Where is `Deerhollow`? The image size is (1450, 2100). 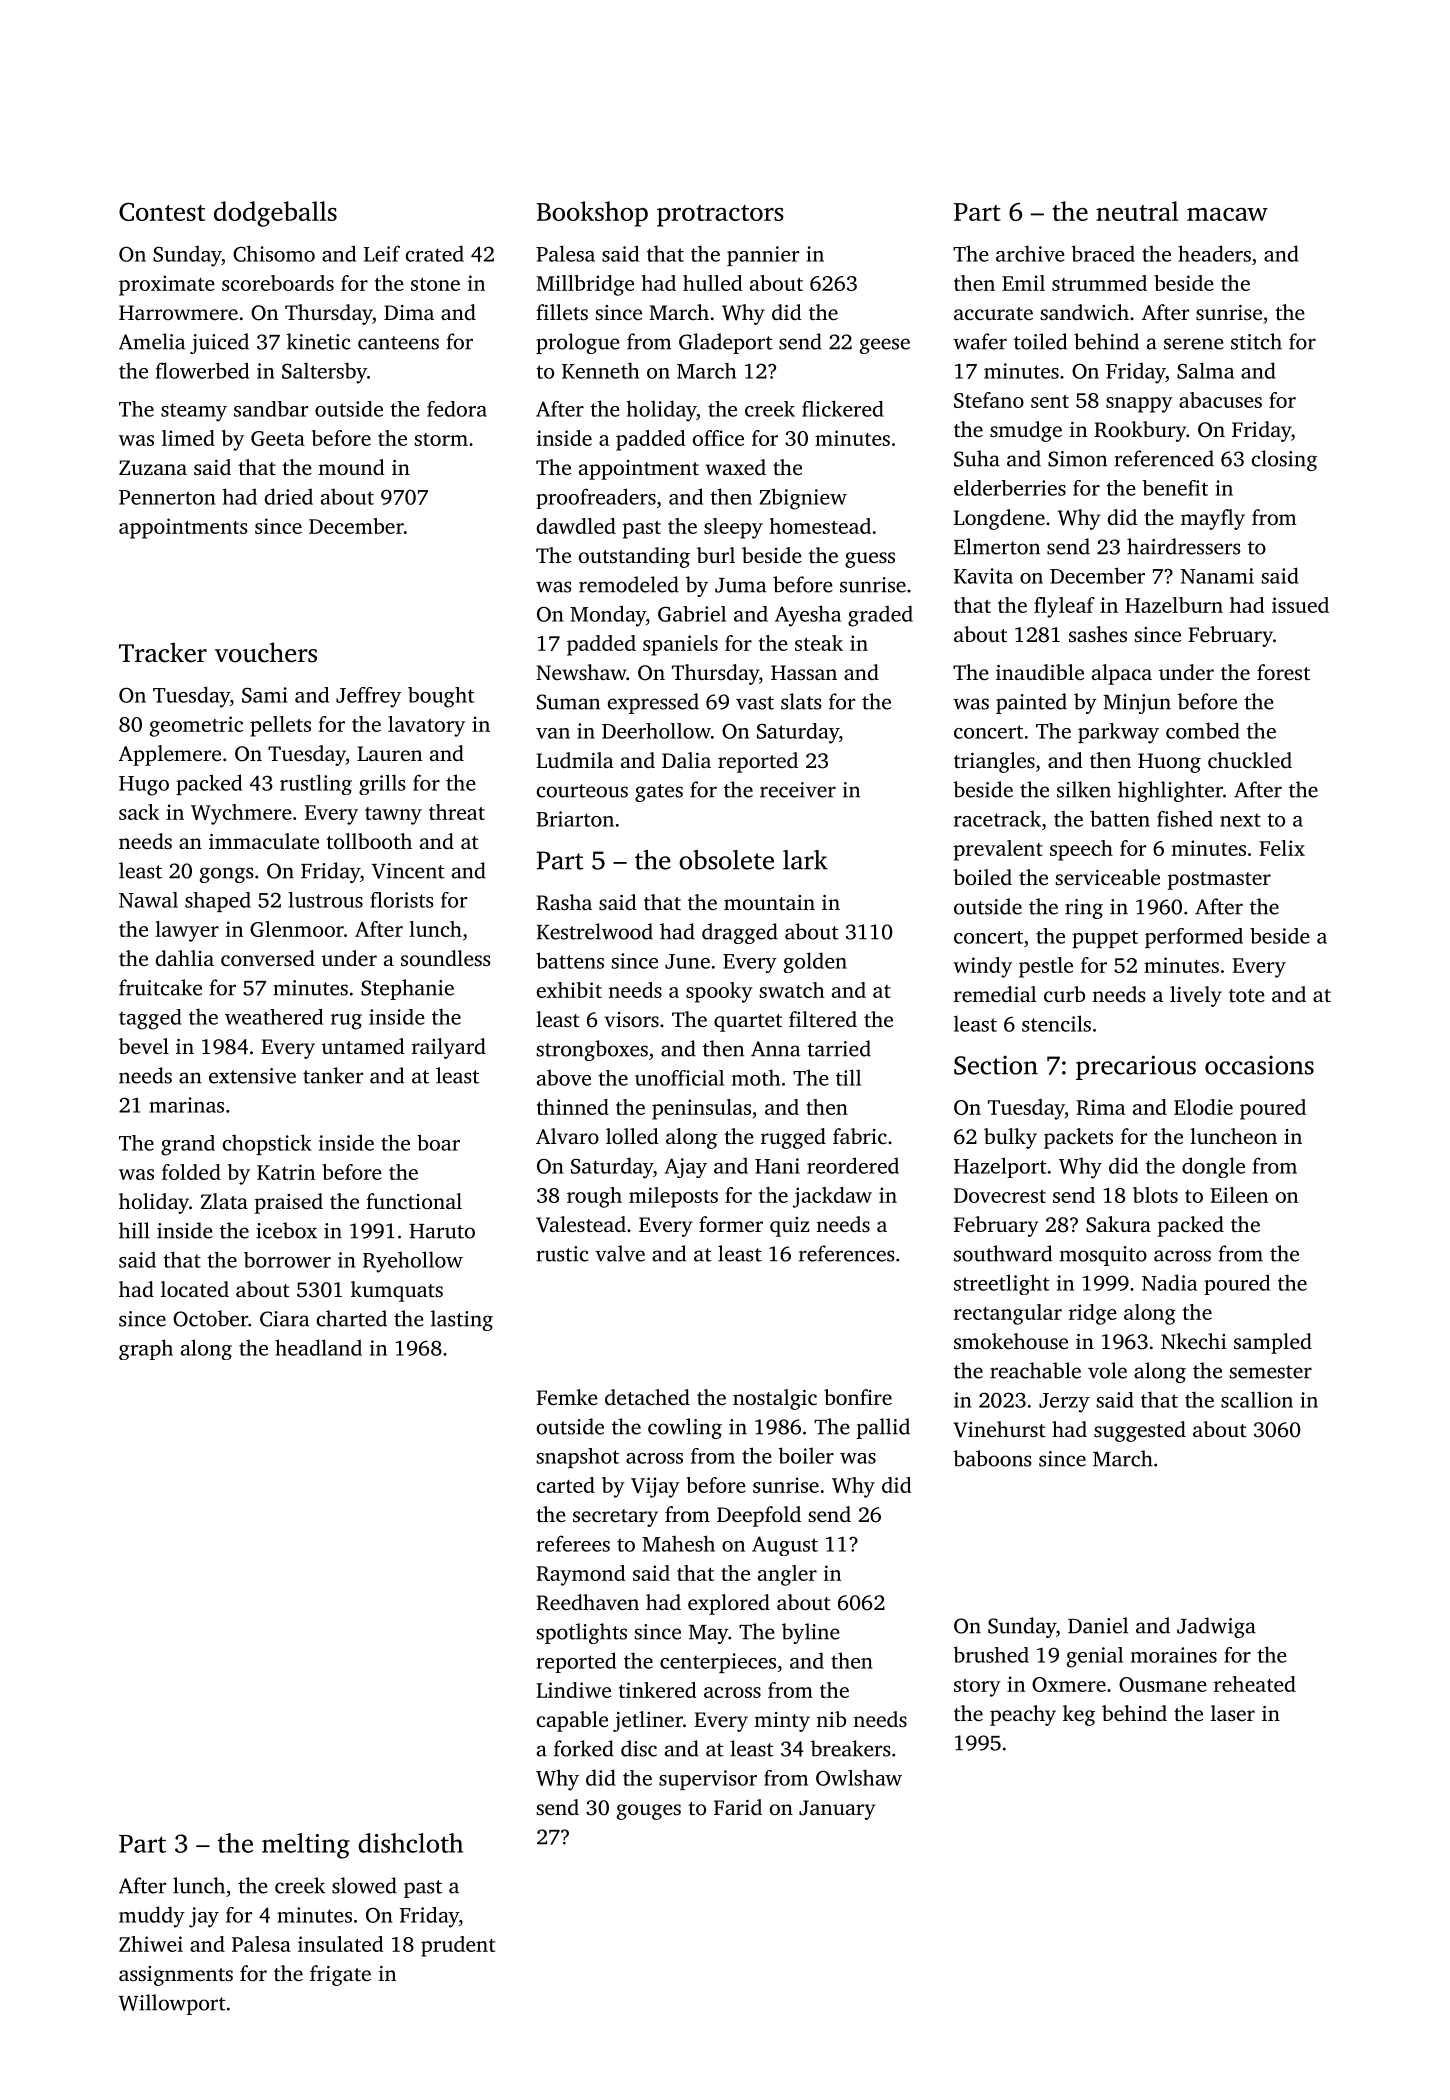
Deerhollow is located at coordinates (656, 731).
